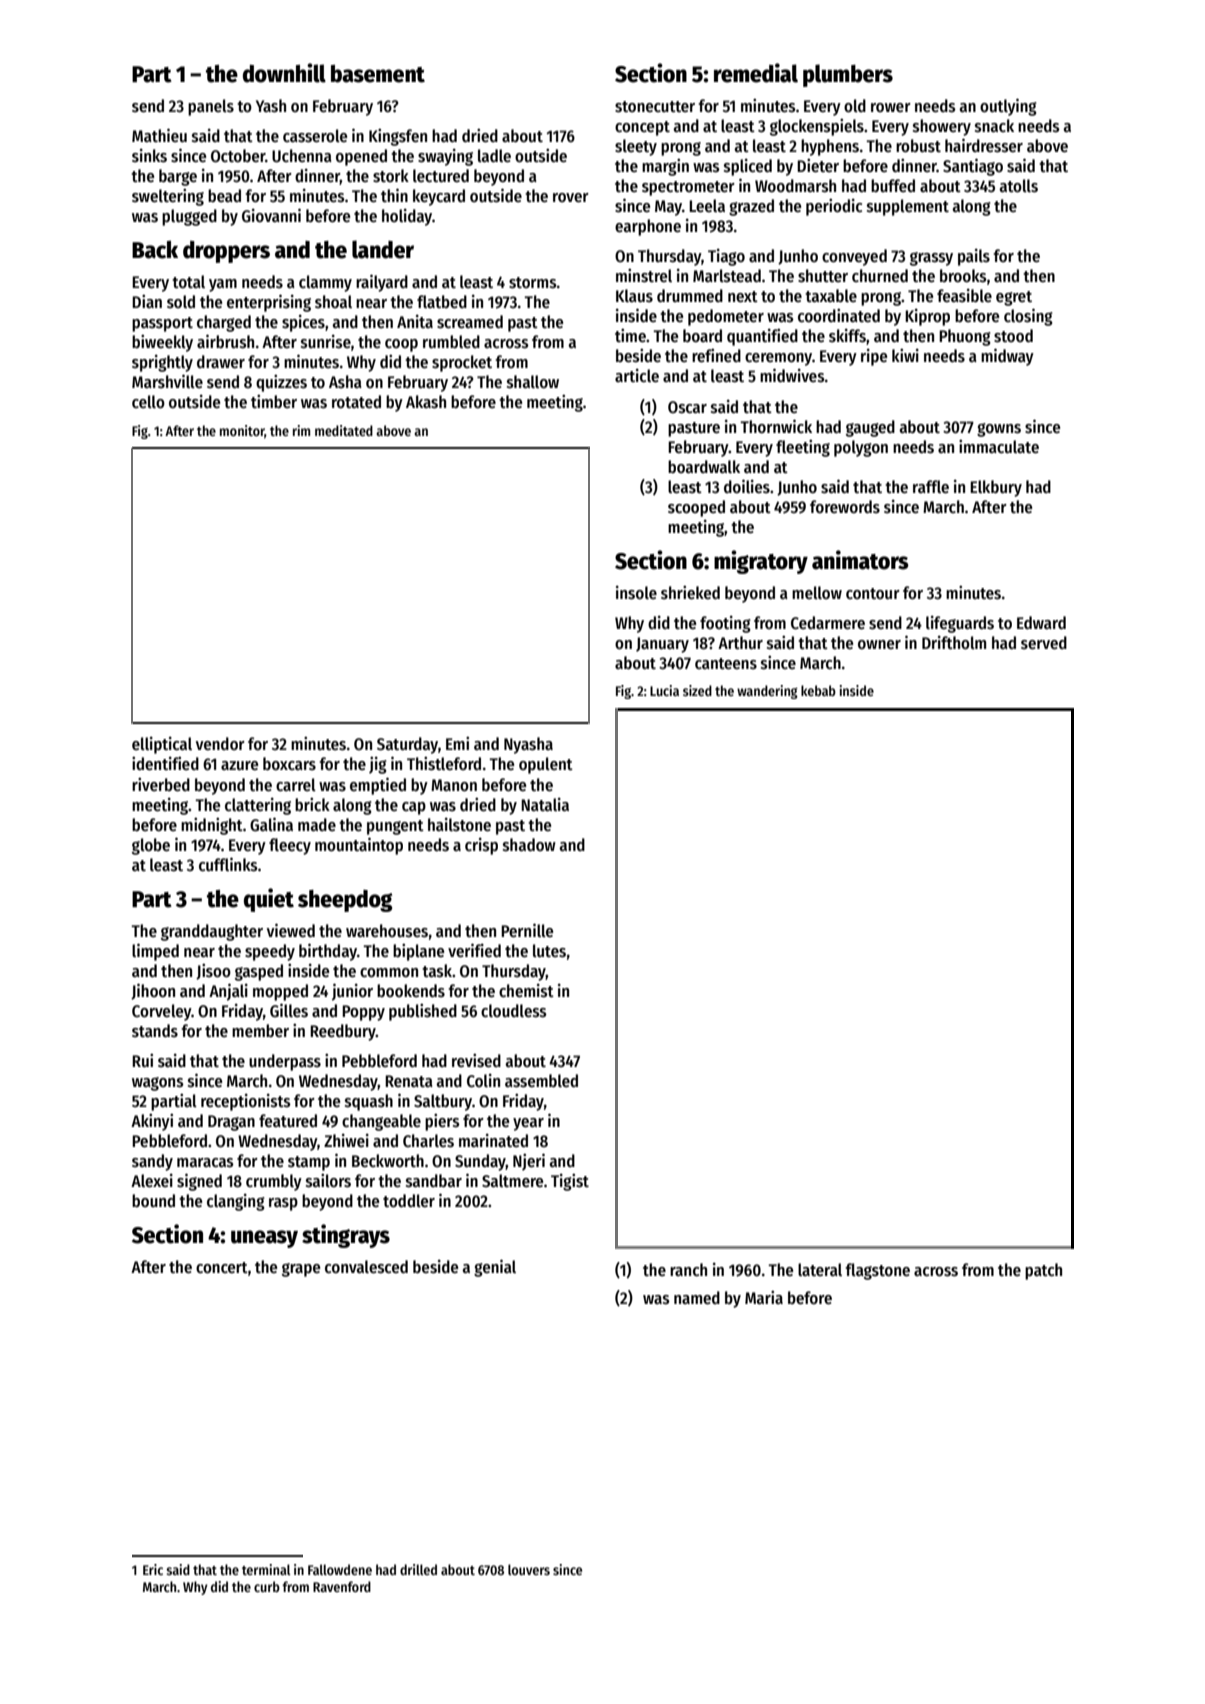  Describe the element at coordinates (636, 593) in the image. I see `insole` at that location.
